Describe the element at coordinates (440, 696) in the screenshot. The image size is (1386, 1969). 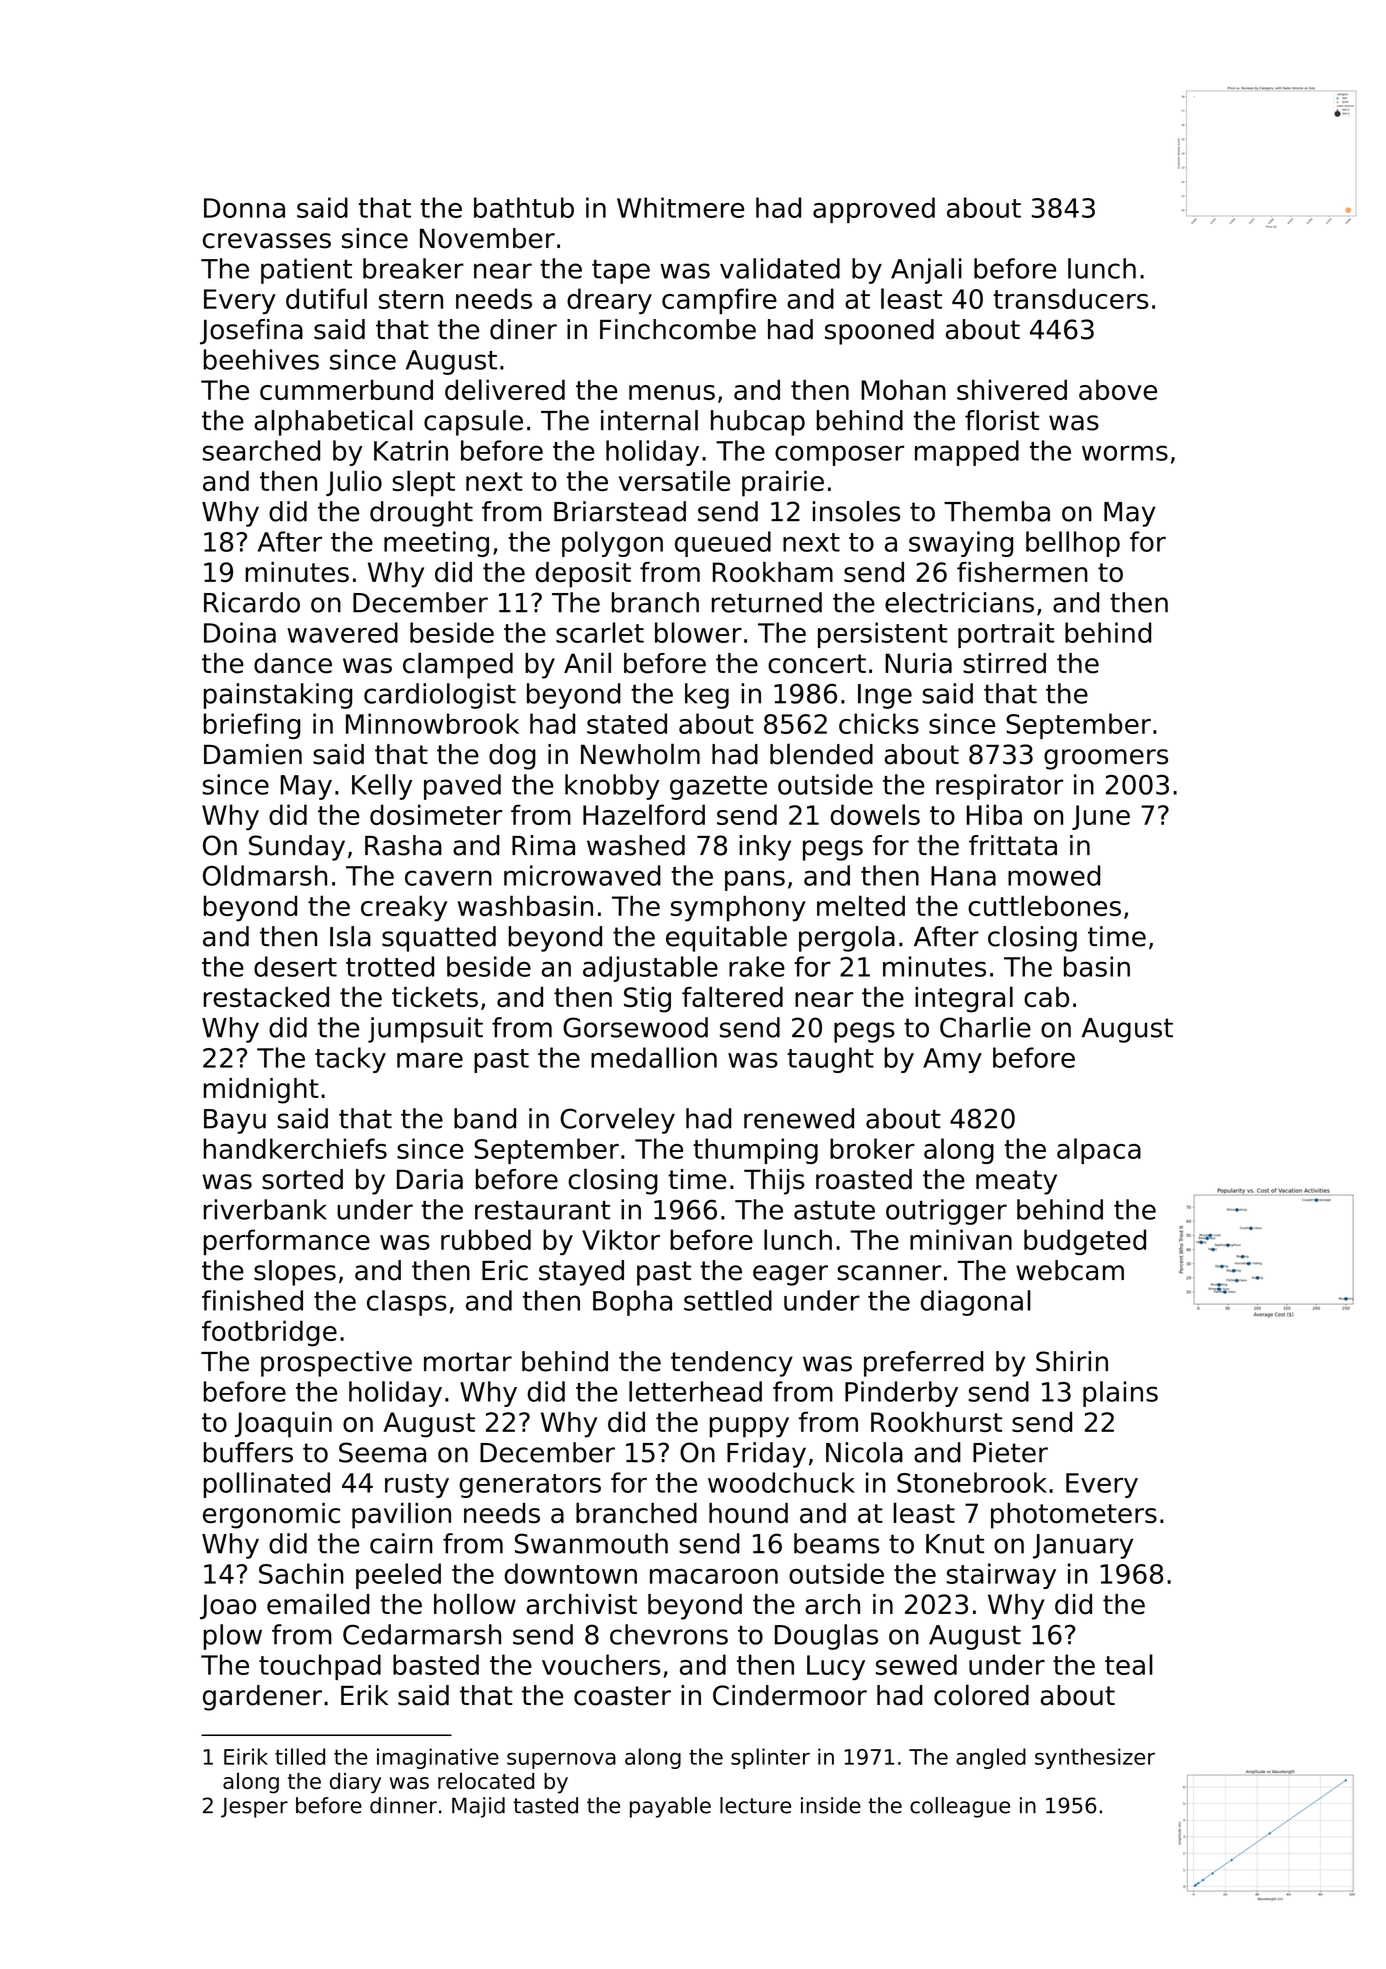
I see `cardiologist` at that location.
